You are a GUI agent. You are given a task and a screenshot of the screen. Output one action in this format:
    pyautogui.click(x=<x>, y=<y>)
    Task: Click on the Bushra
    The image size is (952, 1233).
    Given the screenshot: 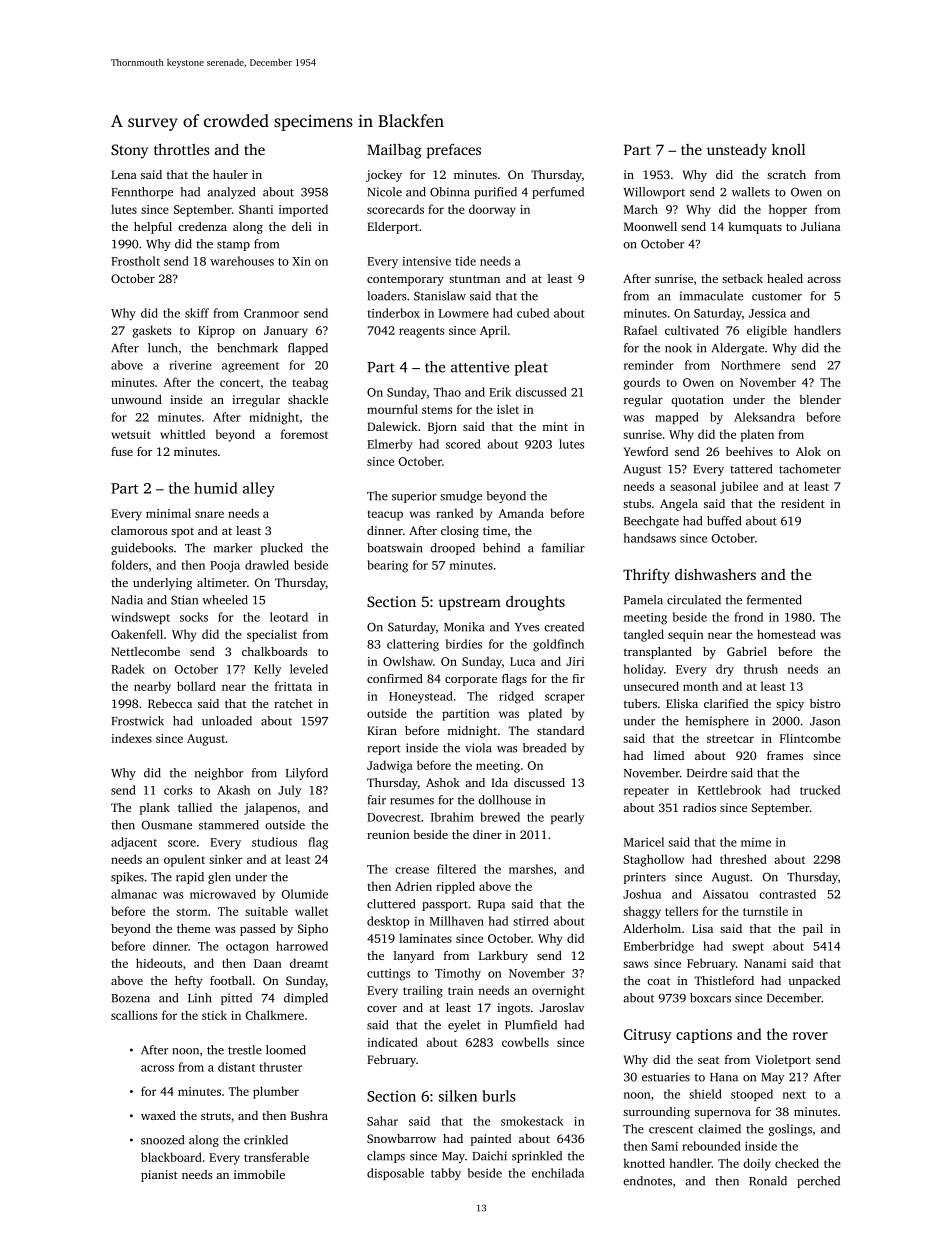 What is the action you would take?
    pyautogui.click(x=309, y=1115)
